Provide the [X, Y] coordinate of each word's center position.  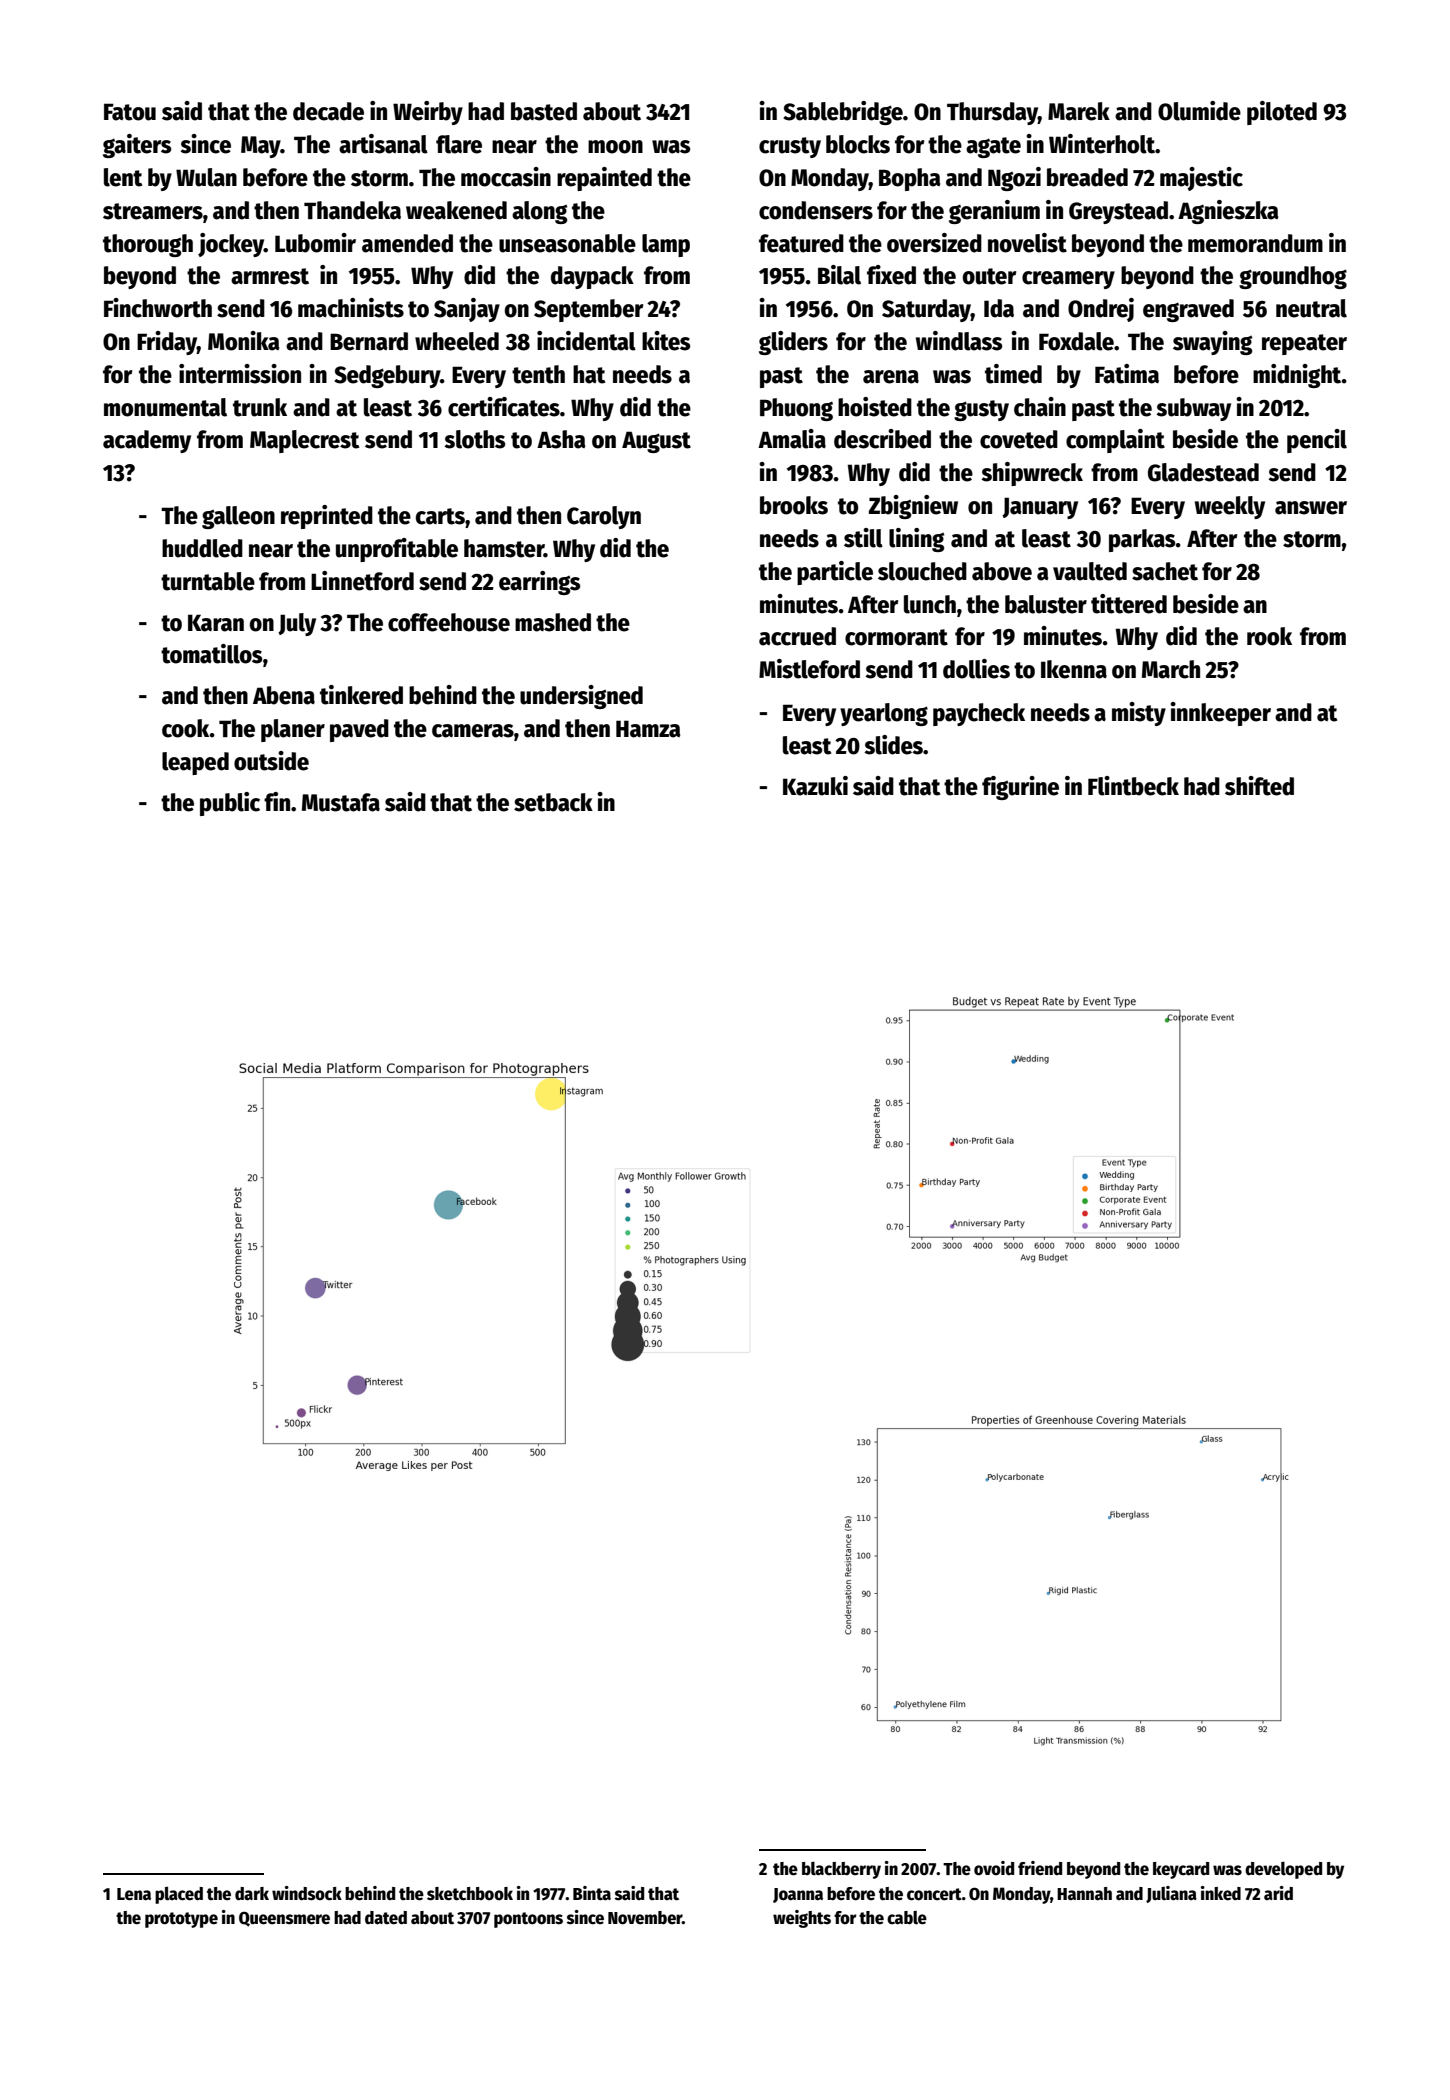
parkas [1142, 540]
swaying [1212, 343]
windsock [307, 1893]
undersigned [581, 697]
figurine [1020, 788]
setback [553, 802]
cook [185, 728]
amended [407, 243]
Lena [134, 1894]
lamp [666, 245]
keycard [1181, 1870]
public [230, 804]
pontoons [528, 1920]
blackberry [841, 1870]
